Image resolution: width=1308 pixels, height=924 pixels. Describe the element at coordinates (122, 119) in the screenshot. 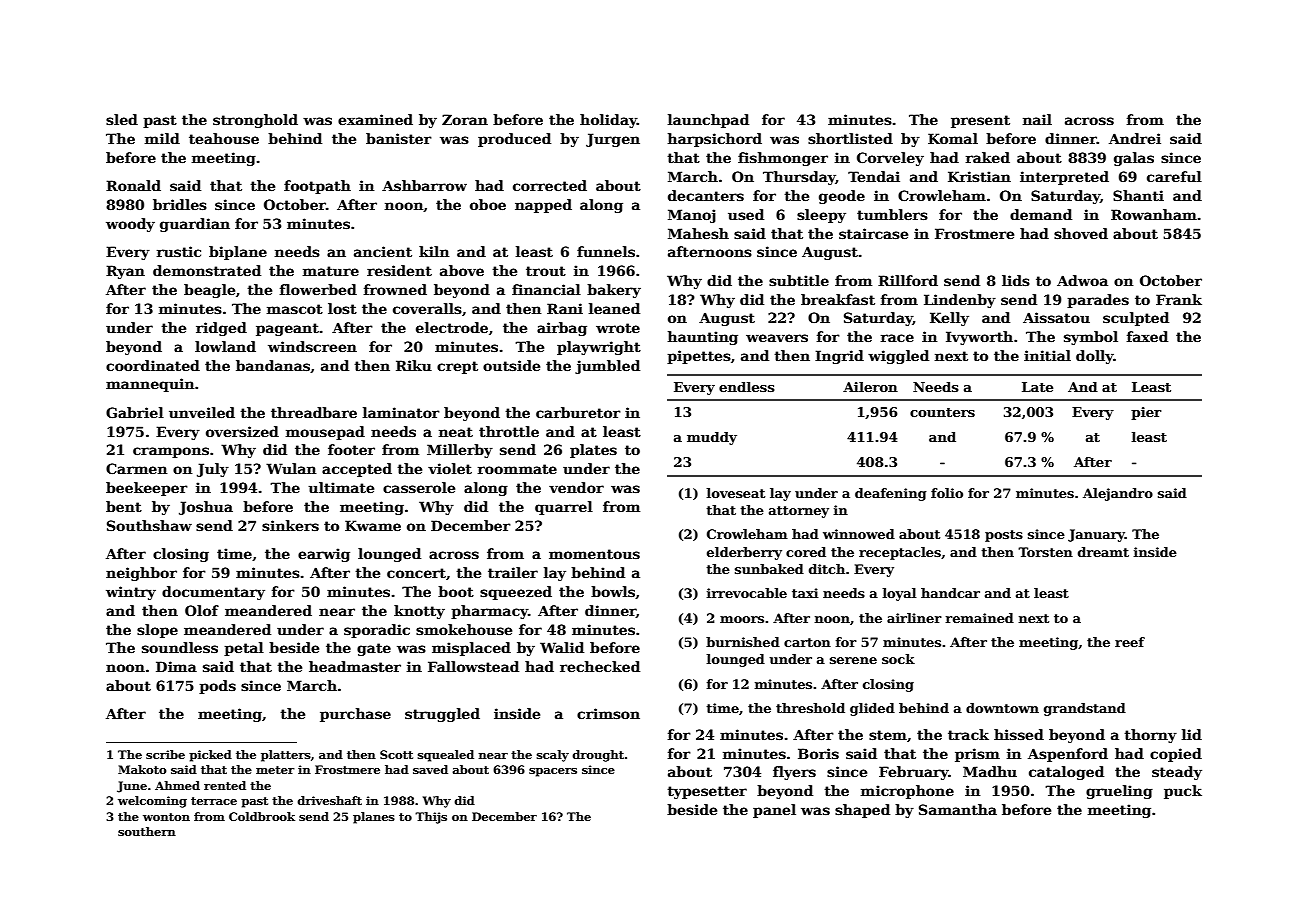

I see `sled` at that location.
